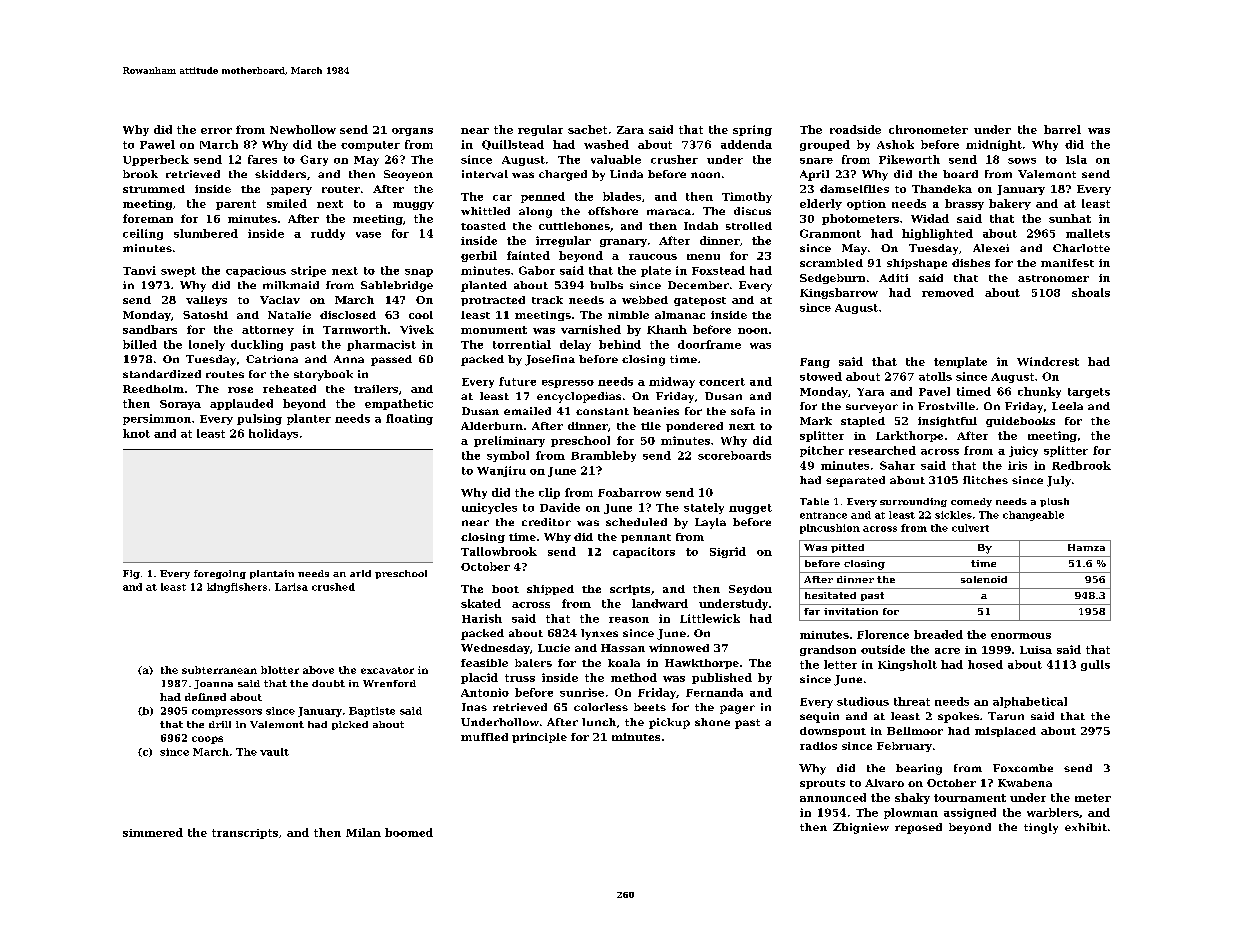 This screenshot has height=952, width=1233. Describe the element at coordinates (915, 731) in the screenshot. I see `Bellmoor` at that location.
